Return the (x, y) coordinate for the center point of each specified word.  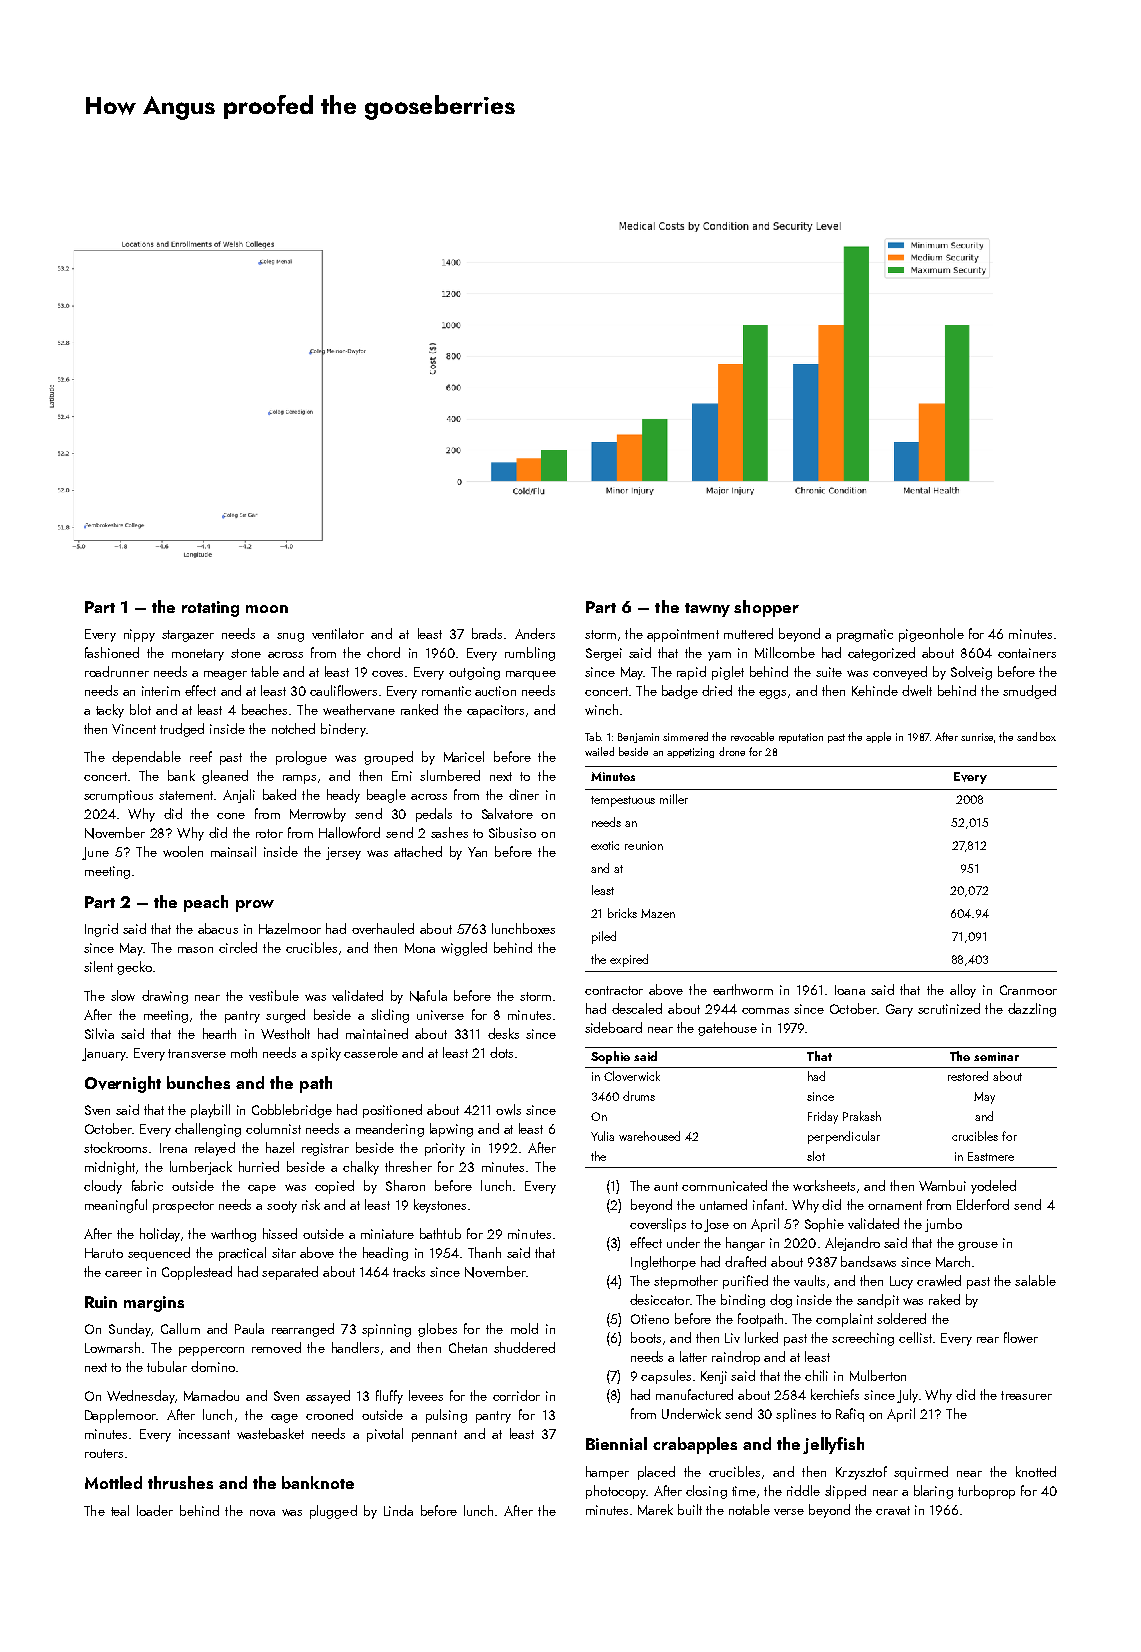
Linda (398, 1510)
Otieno (650, 1319)
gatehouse (727, 1029)
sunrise (977, 737)
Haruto (104, 1253)
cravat (893, 1510)
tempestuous (623, 801)
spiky (326, 1054)
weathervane (359, 709)
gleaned (225, 777)
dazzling (1032, 1010)
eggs (772, 694)
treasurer (1026, 1395)
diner (524, 794)
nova (262, 1513)
